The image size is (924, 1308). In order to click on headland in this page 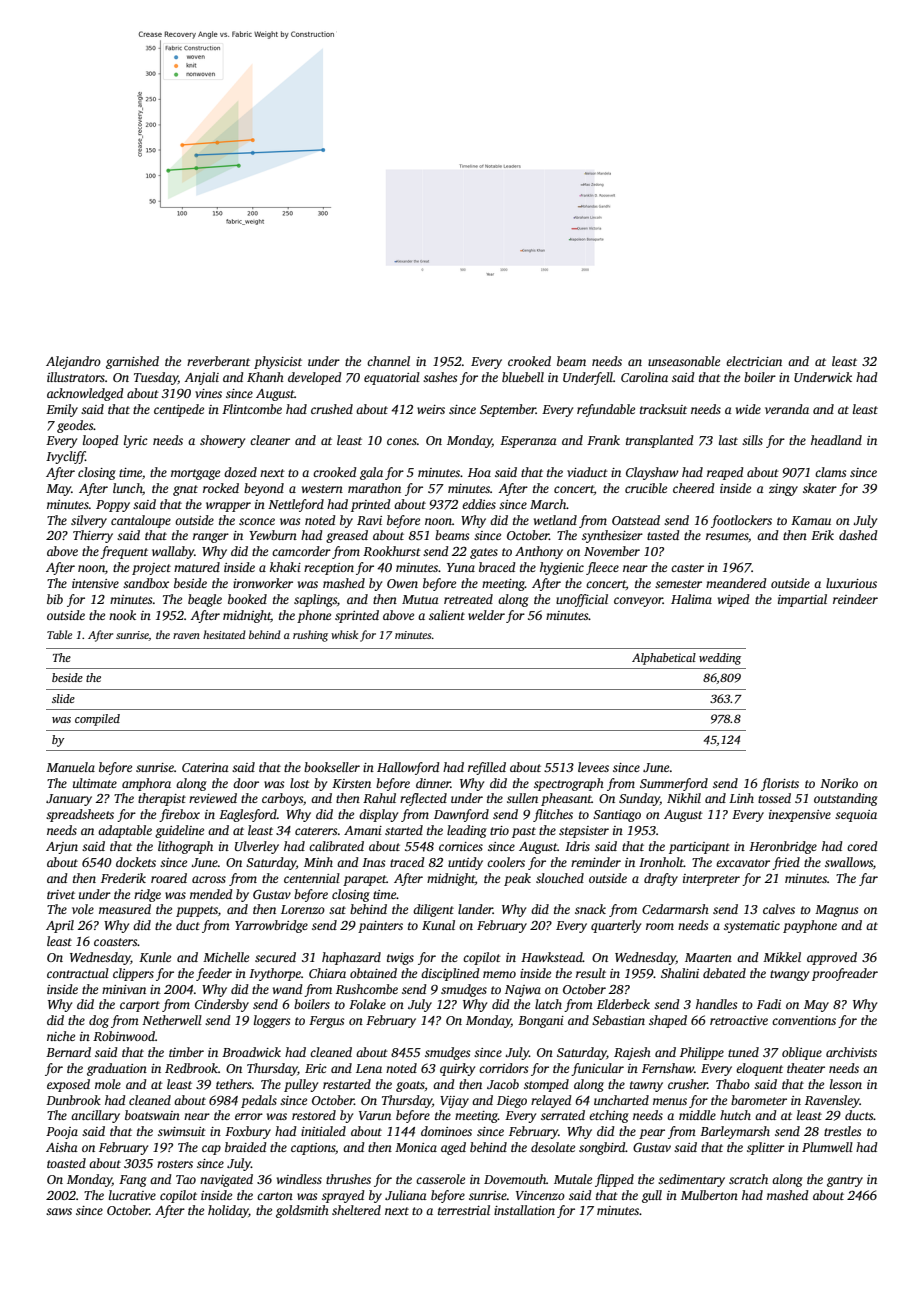, I will do `click(836, 440)`.
